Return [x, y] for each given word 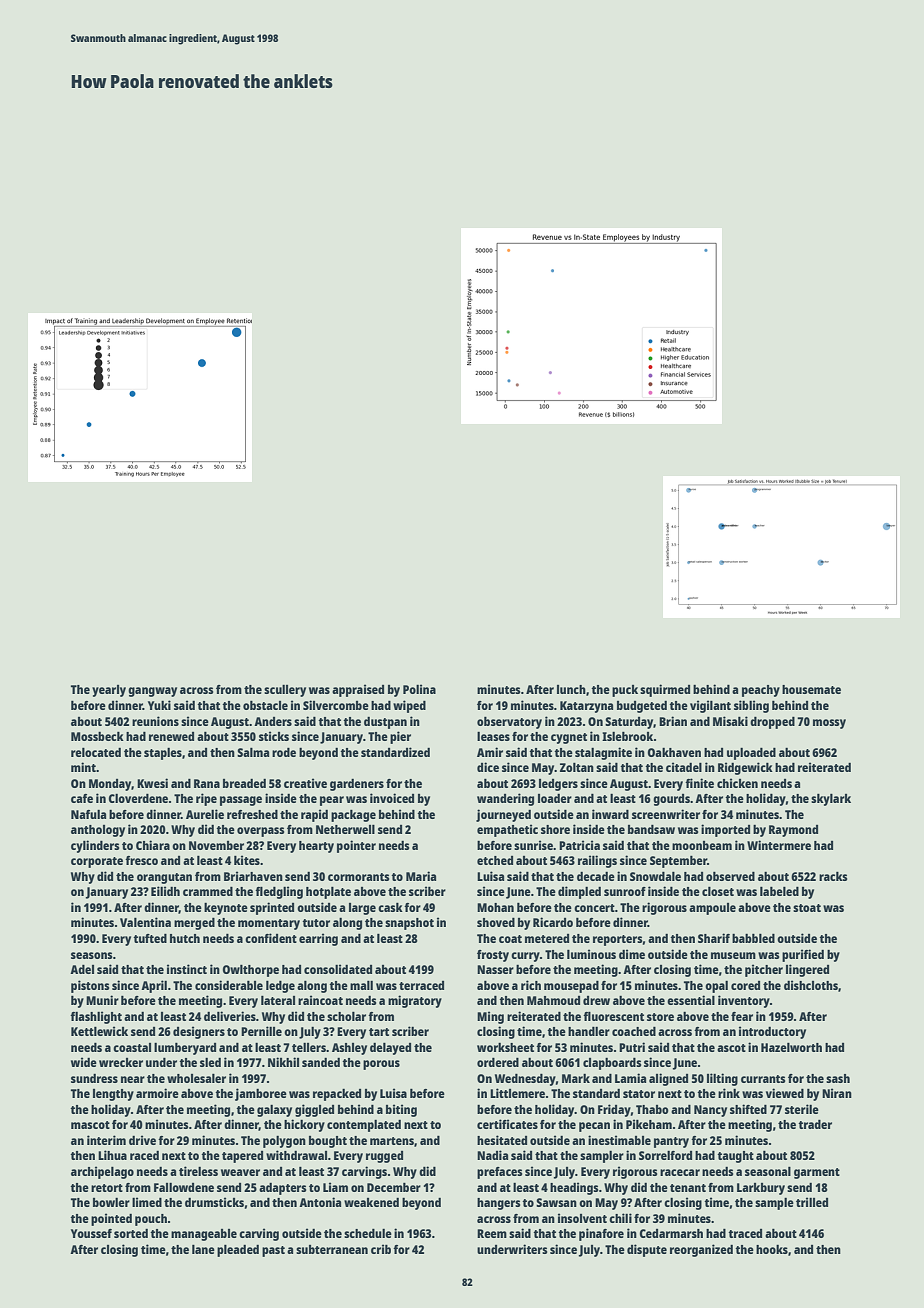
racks [833, 876]
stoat [807, 908]
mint [83, 767]
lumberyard [185, 1048]
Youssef [91, 1233]
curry [525, 957]
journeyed [503, 815]
